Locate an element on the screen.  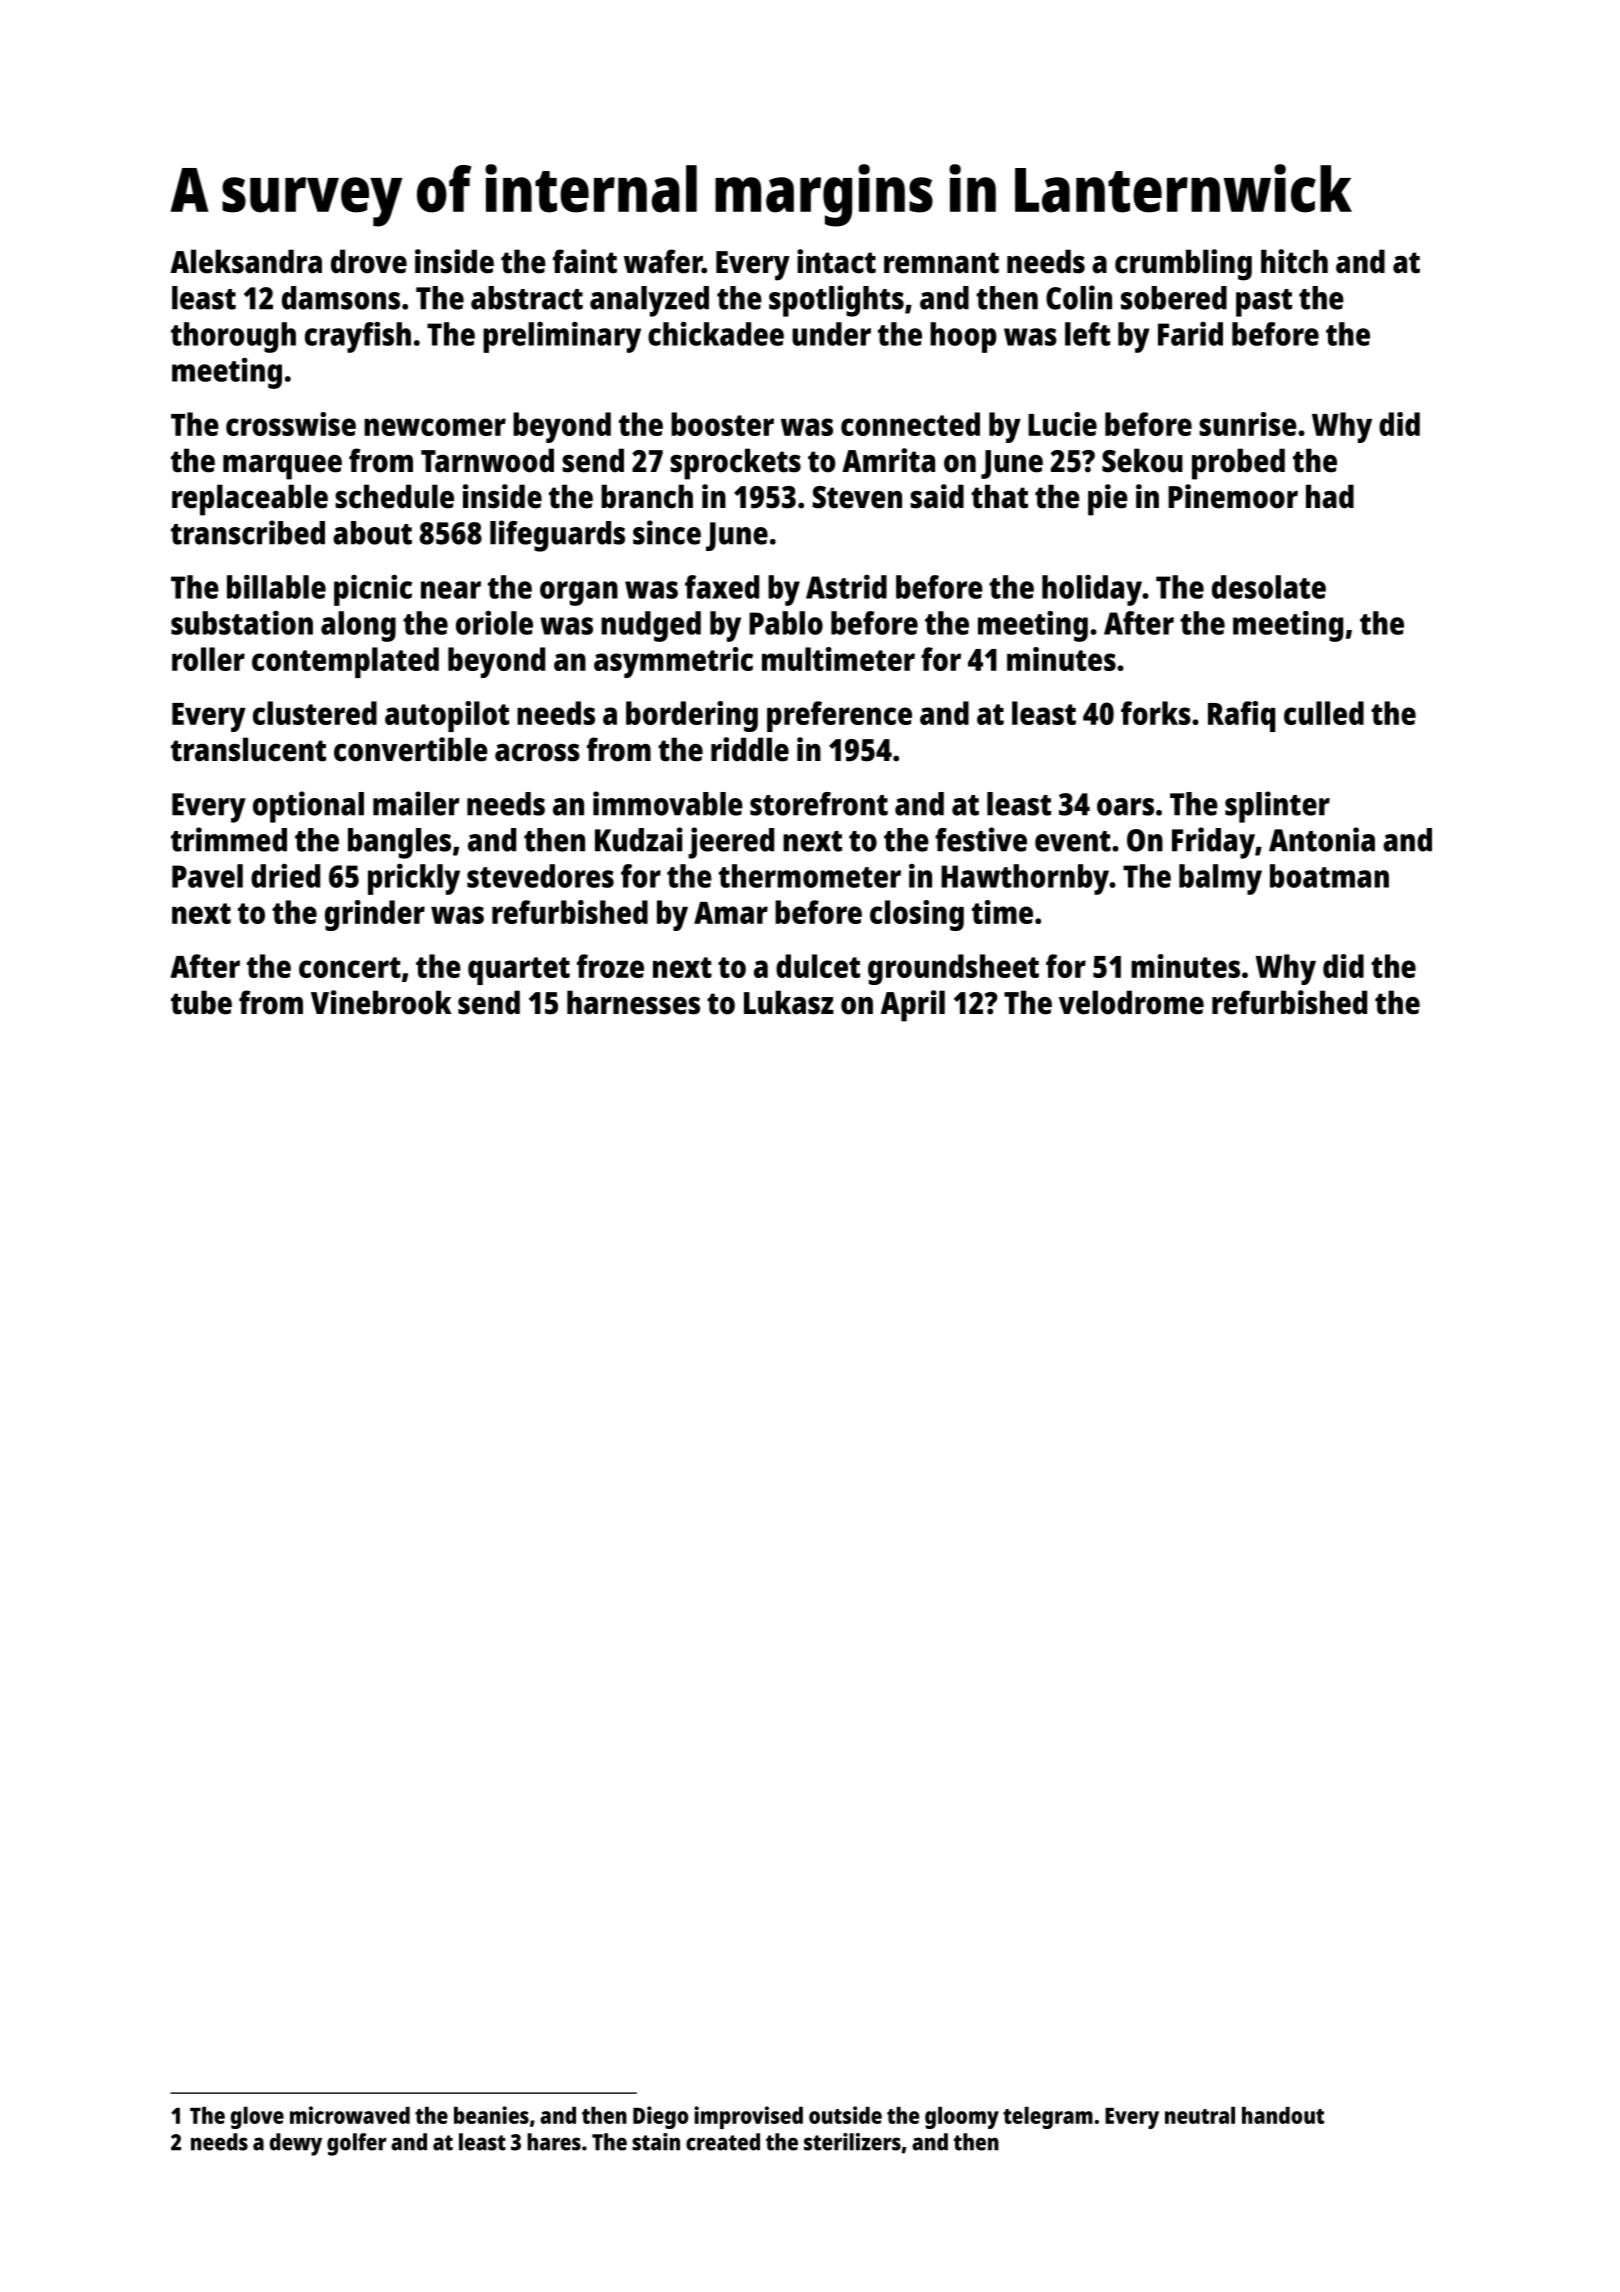
handout is located at coordinates (1283, 2115).
